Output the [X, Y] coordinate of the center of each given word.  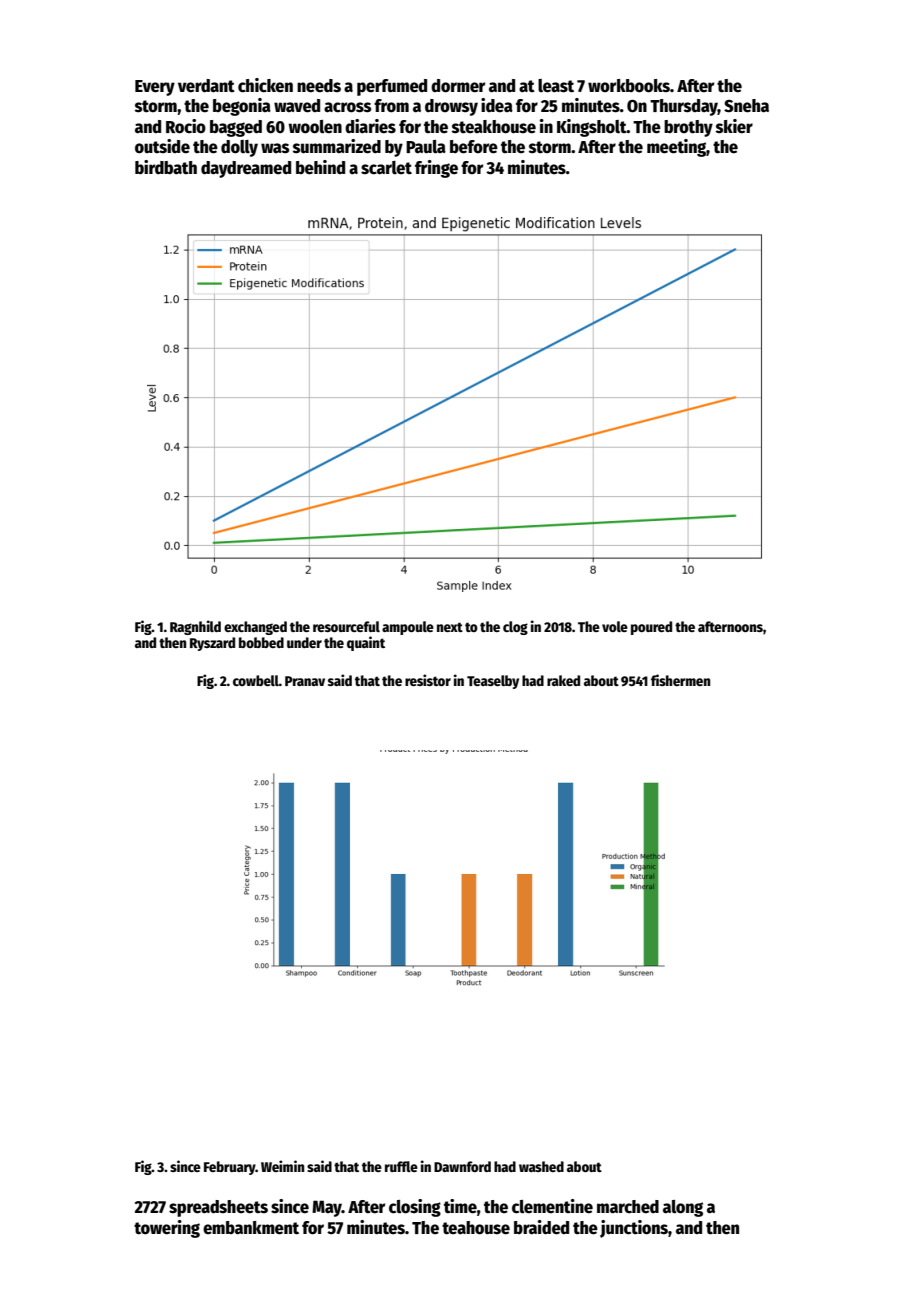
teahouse [476, 1228]
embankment [251, 1228]
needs [319, 86]
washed [541, 1166]
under [304, 642]
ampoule [408, 628]
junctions [634, 1229]
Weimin [282, 1166]
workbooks [629, 86]
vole [615, 626]
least [556, 86]
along [683, 1208]
